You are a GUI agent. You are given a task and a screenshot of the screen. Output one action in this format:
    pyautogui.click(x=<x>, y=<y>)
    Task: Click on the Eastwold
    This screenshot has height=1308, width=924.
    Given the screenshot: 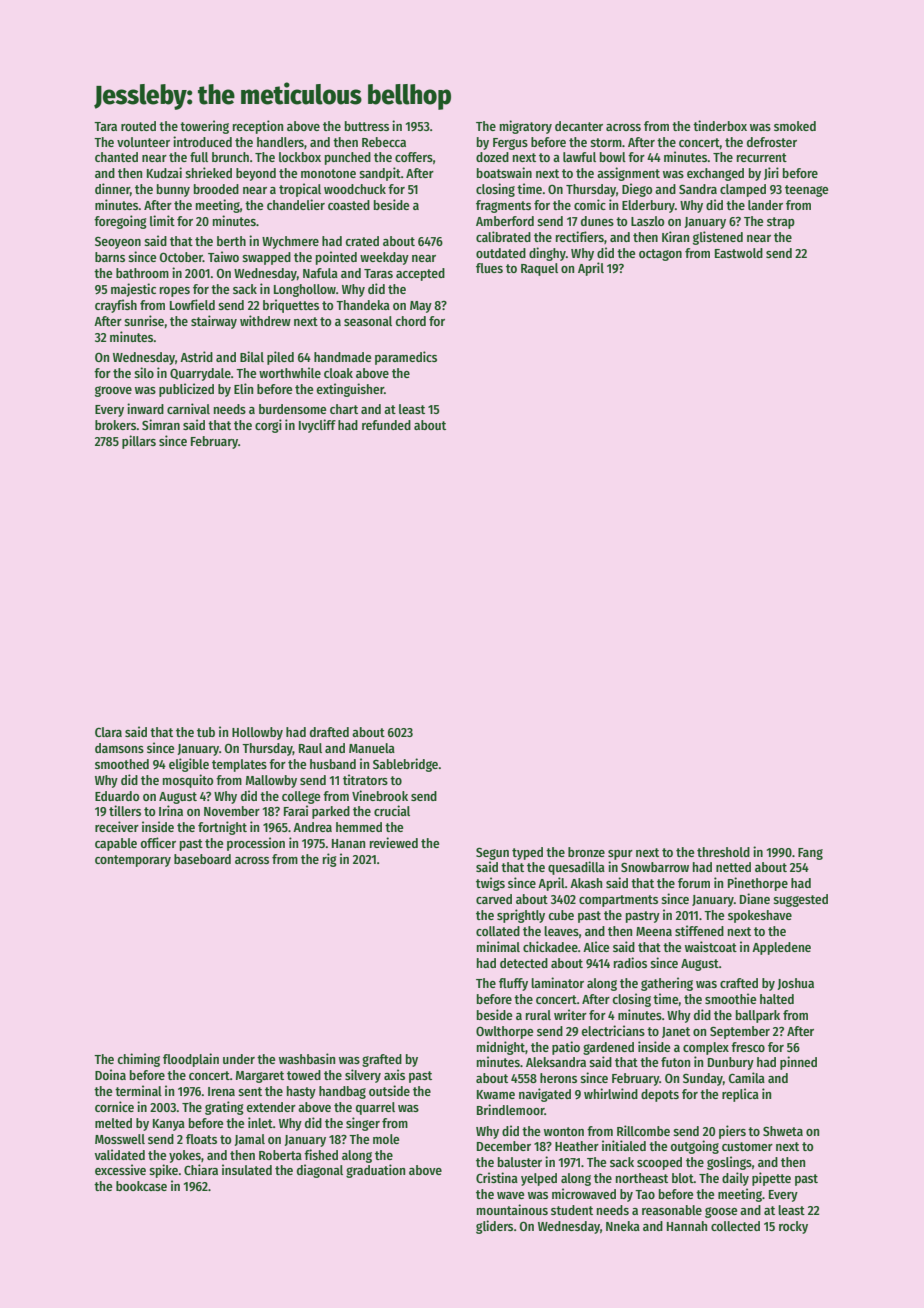 What is the action you would take?
    pyautogui.click(x=739, y=253)
